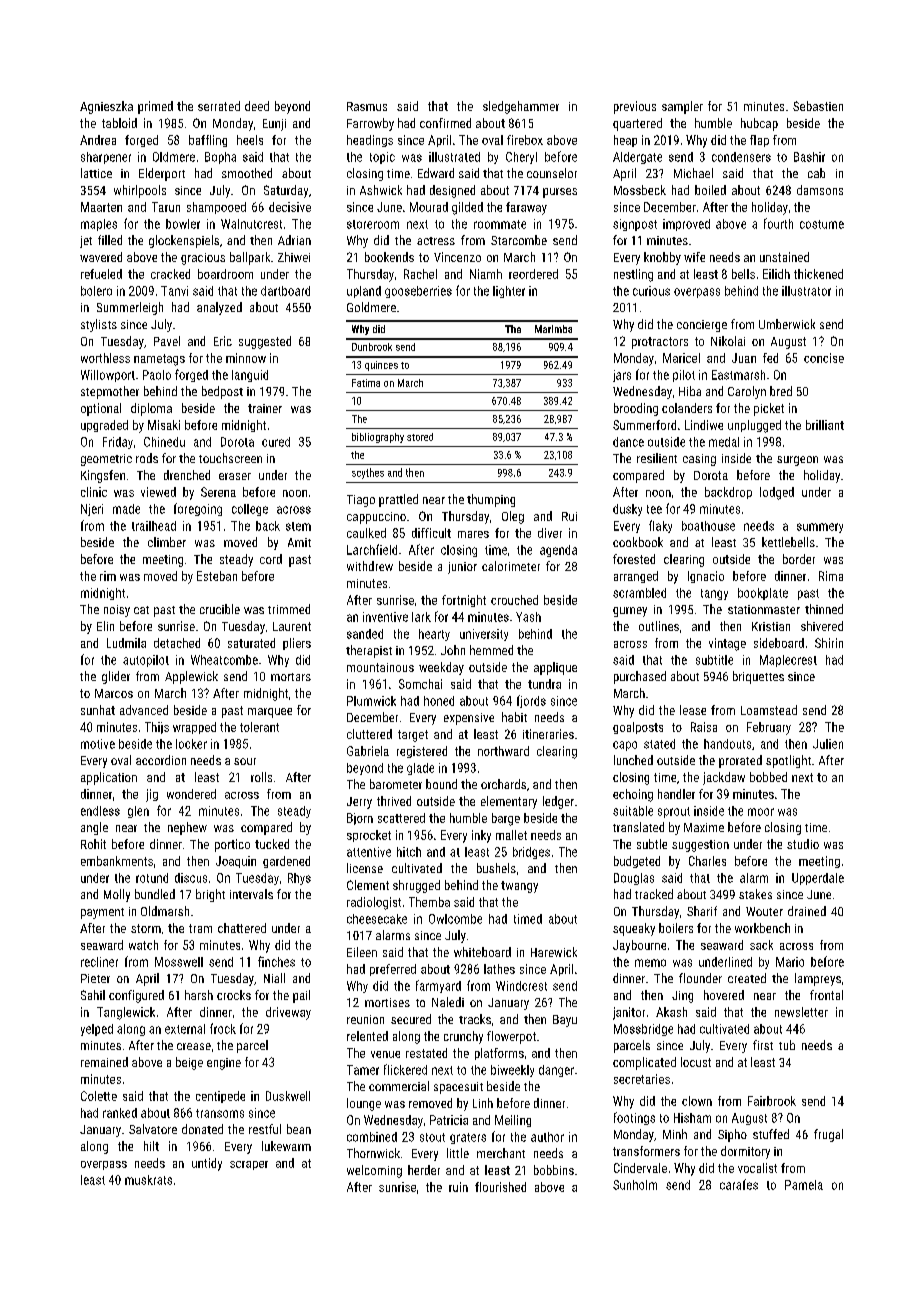  I want to click on scraper, so click(249, 1165).
